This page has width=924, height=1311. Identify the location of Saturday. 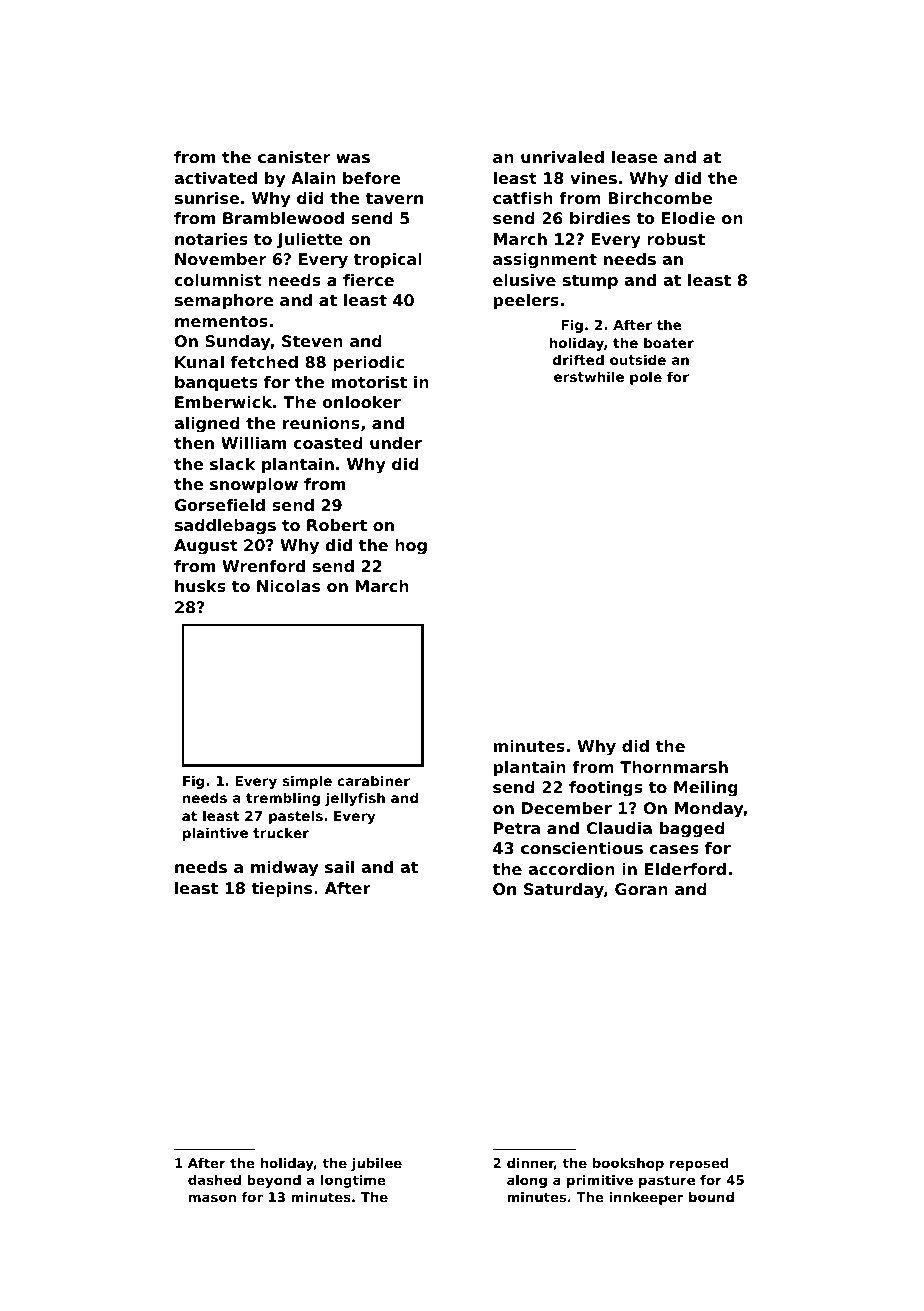
(564, 891).
